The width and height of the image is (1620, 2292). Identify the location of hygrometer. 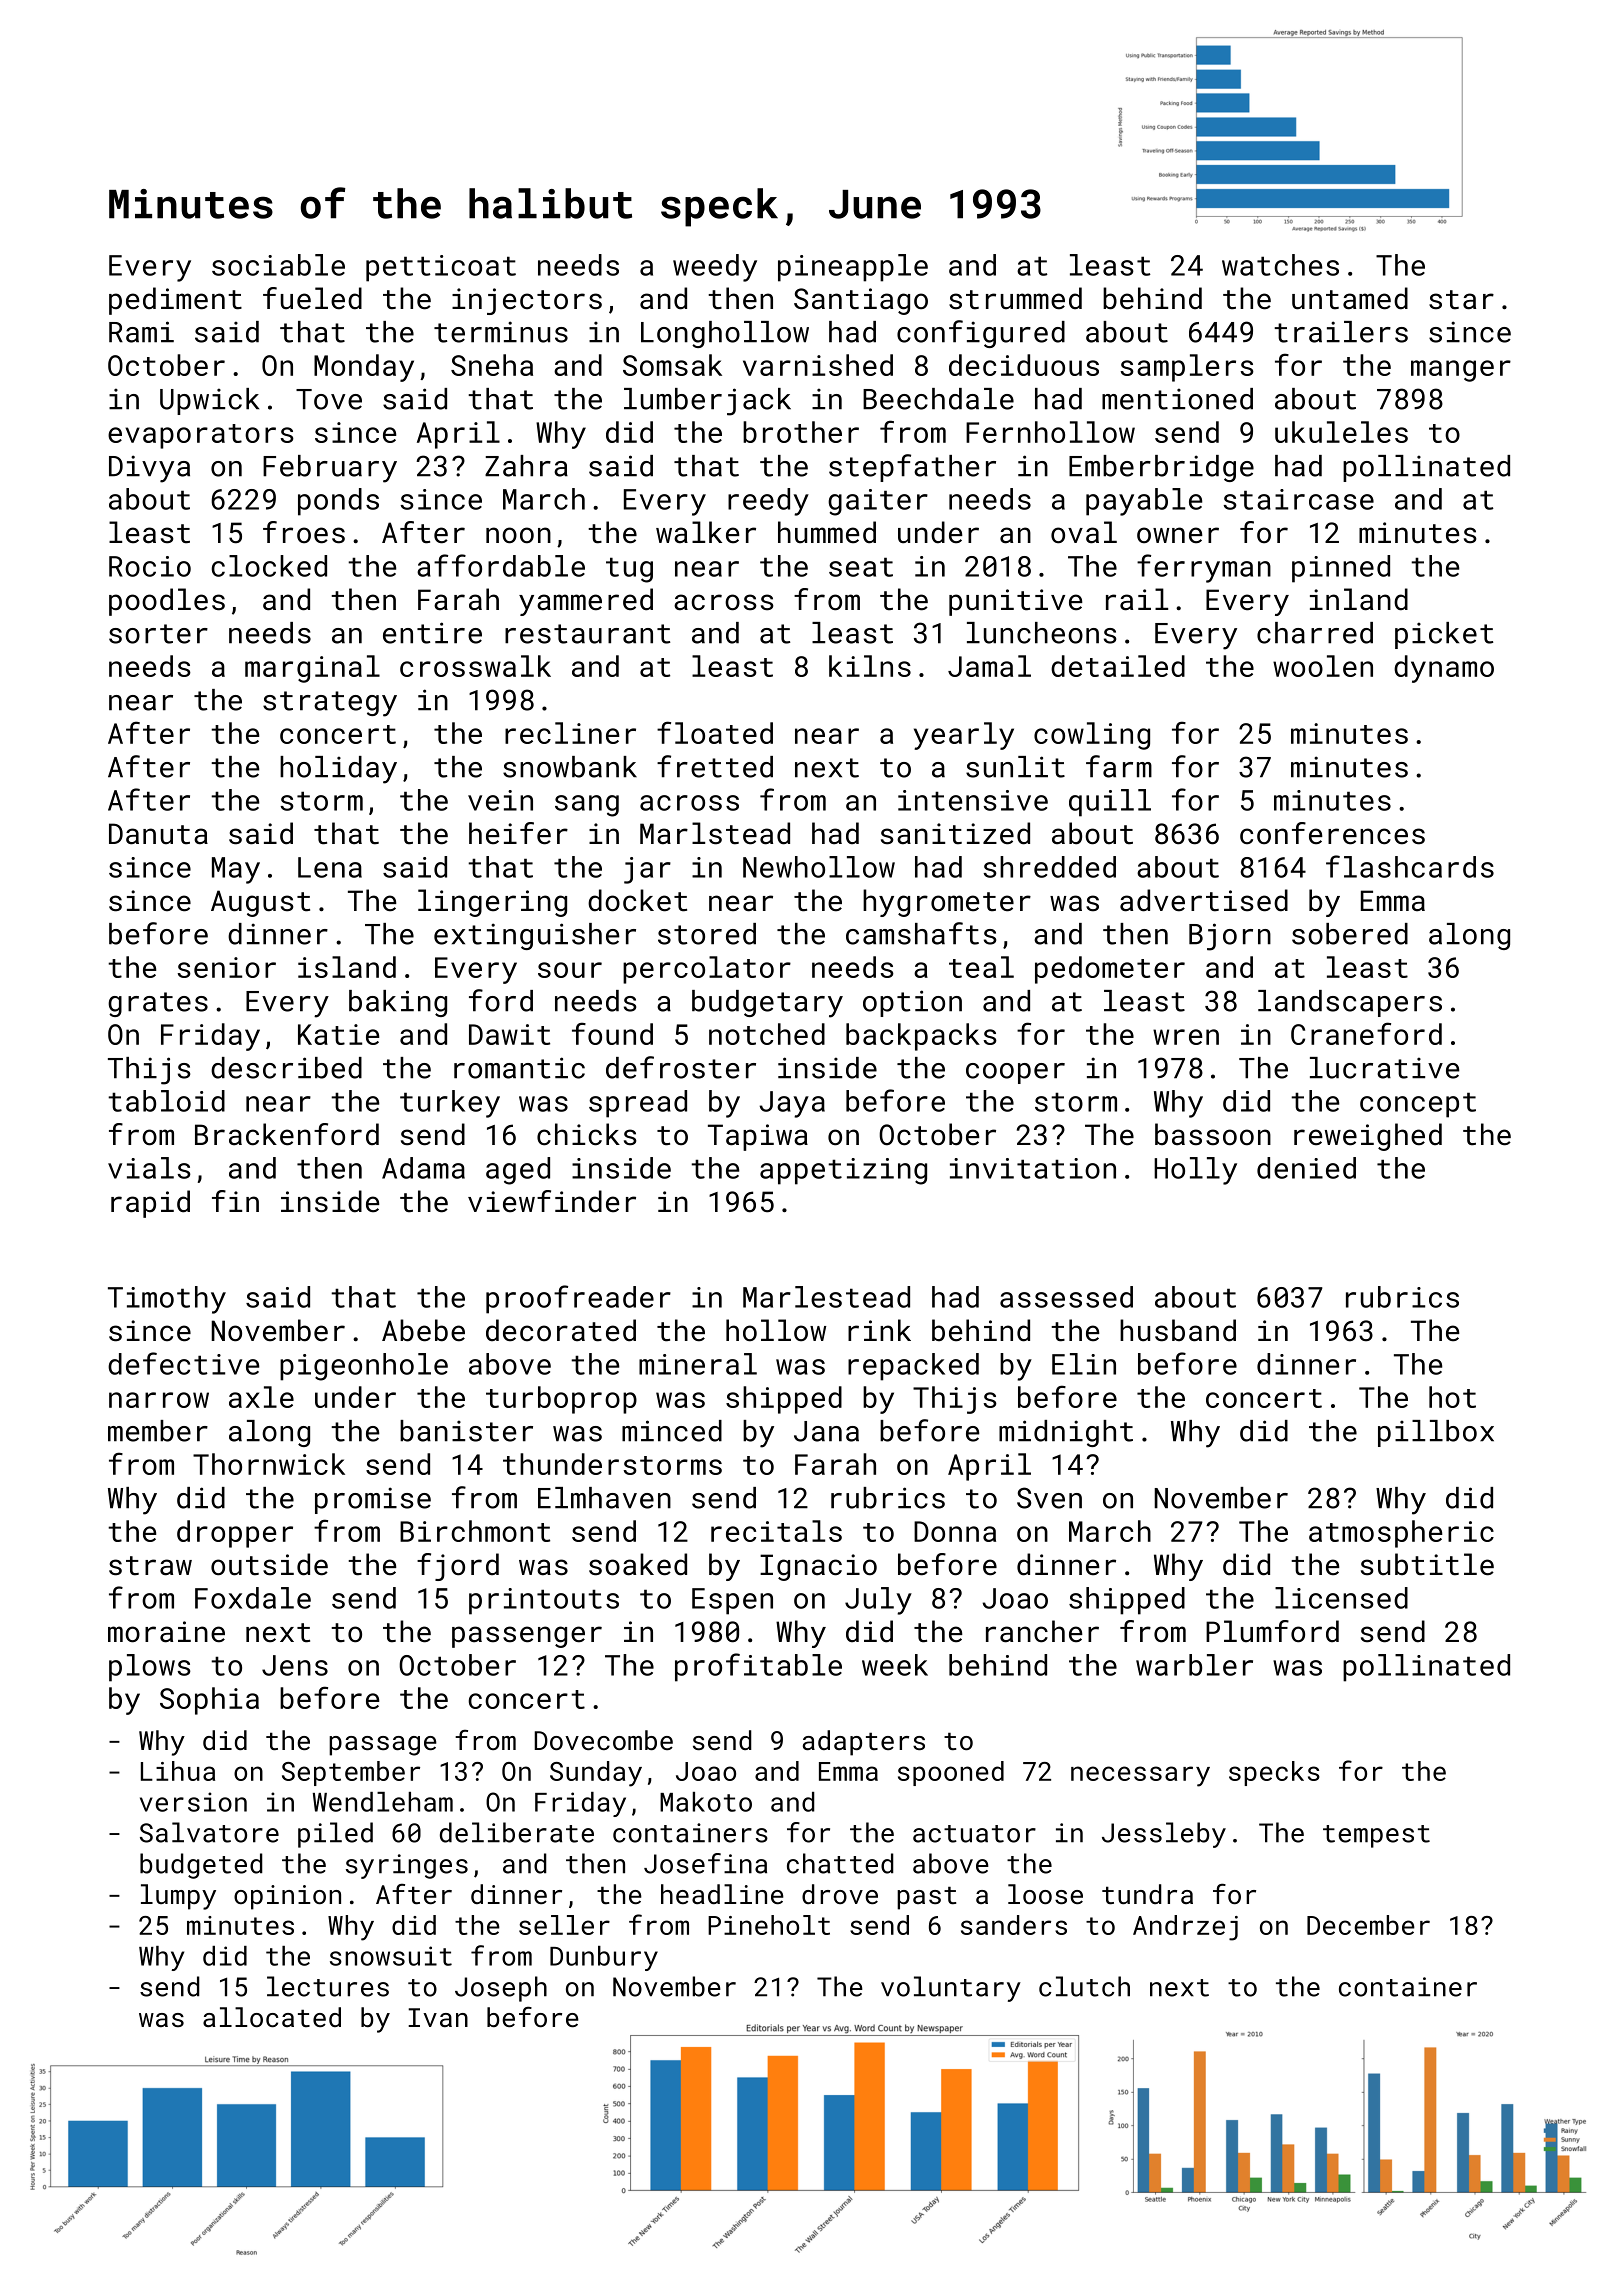
(947, 903).
